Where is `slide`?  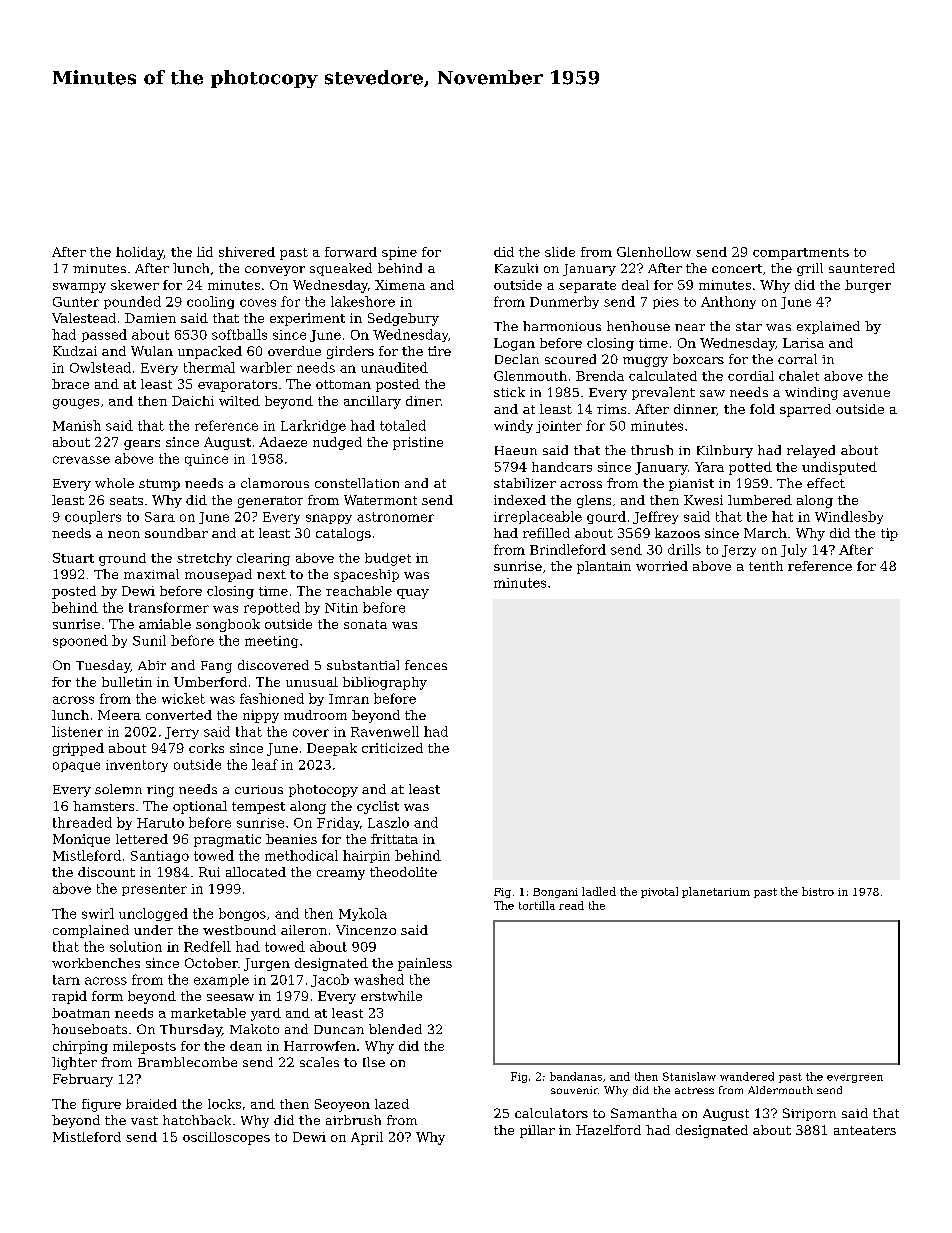 slide is located at coordinates (560, 252).
